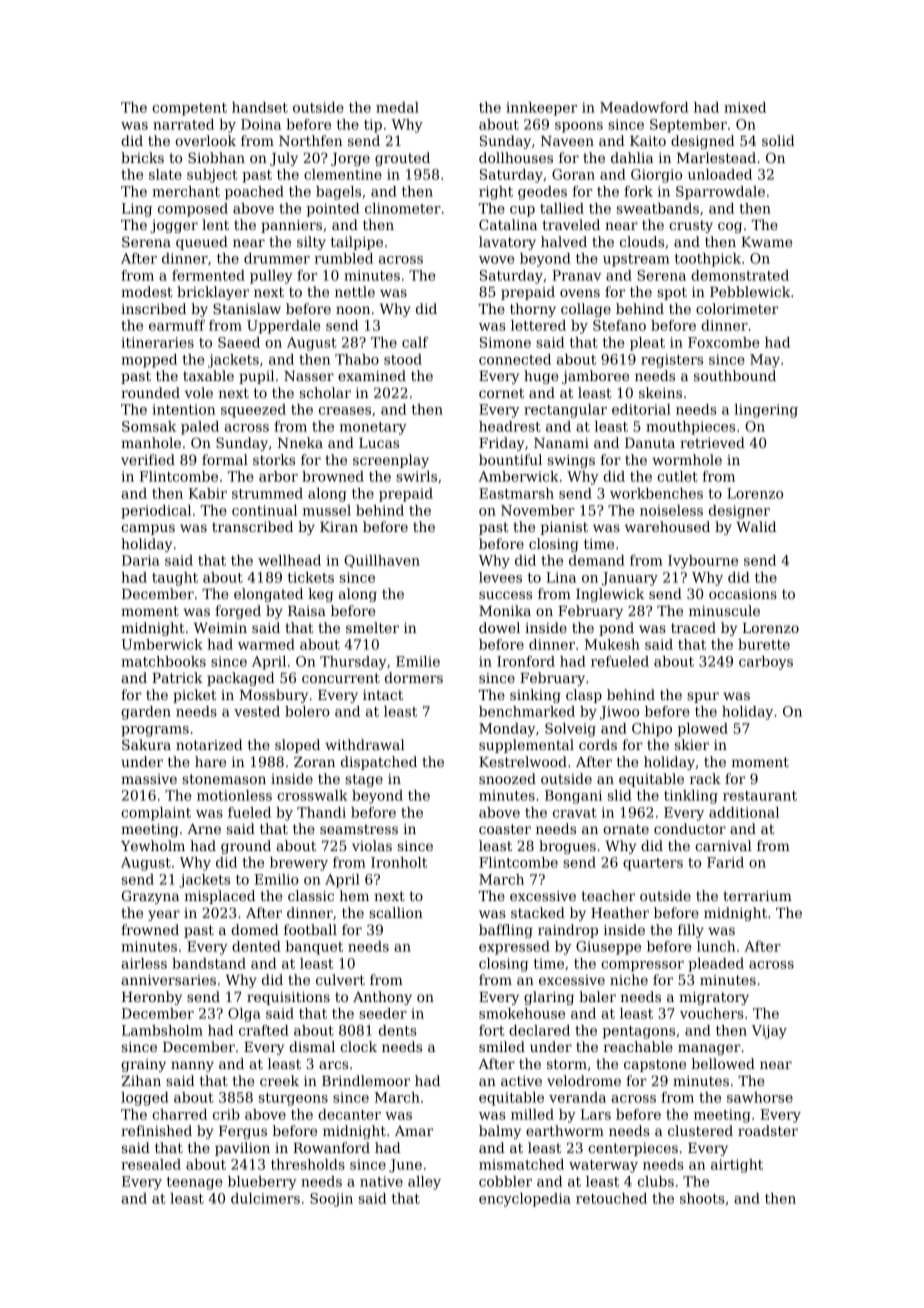  Describe the element at coordinates (403, 208) in the screenshot. I see `clinometer` at that location.
